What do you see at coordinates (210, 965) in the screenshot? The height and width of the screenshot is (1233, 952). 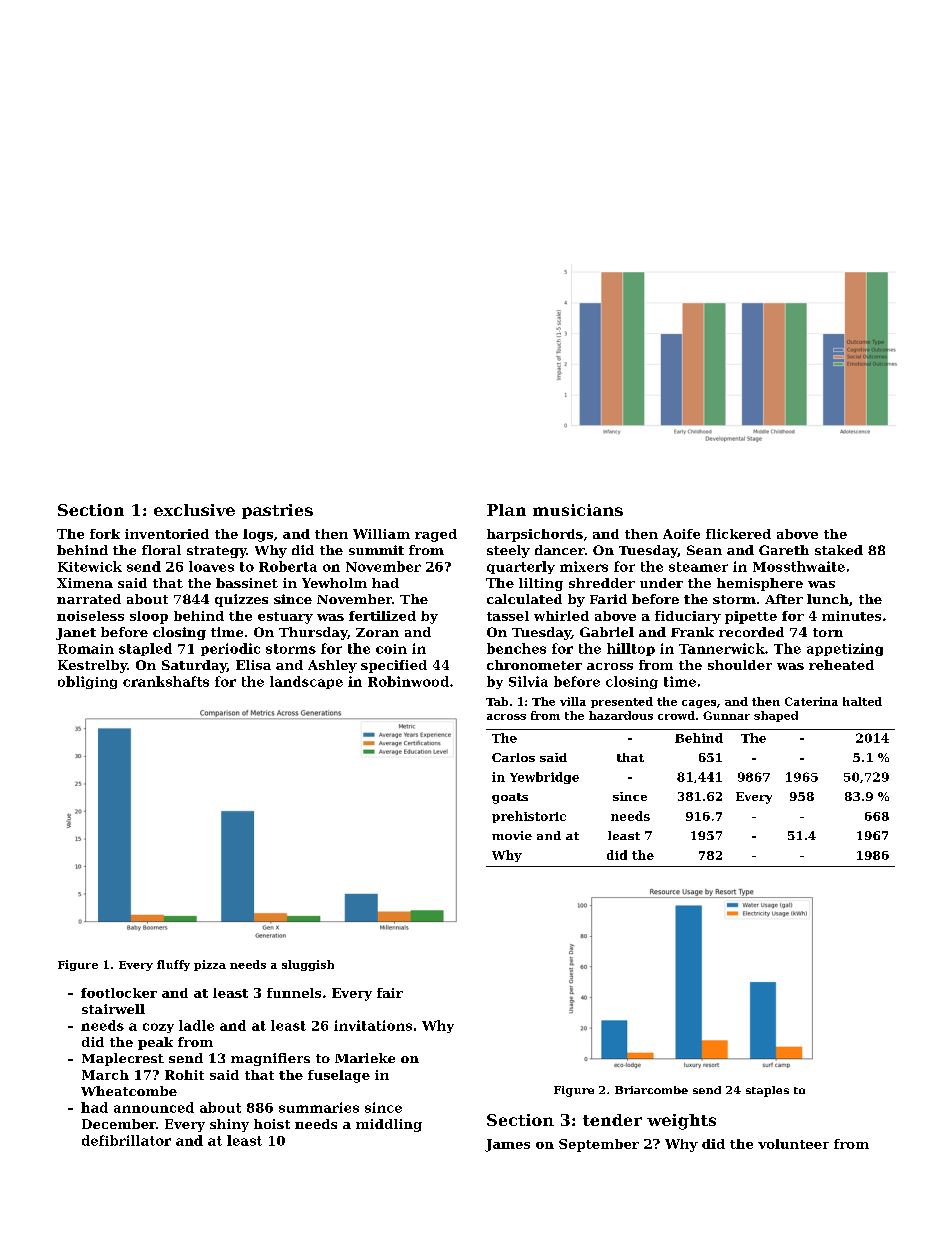 I see `pizza` at bounding box center [210, 965].
